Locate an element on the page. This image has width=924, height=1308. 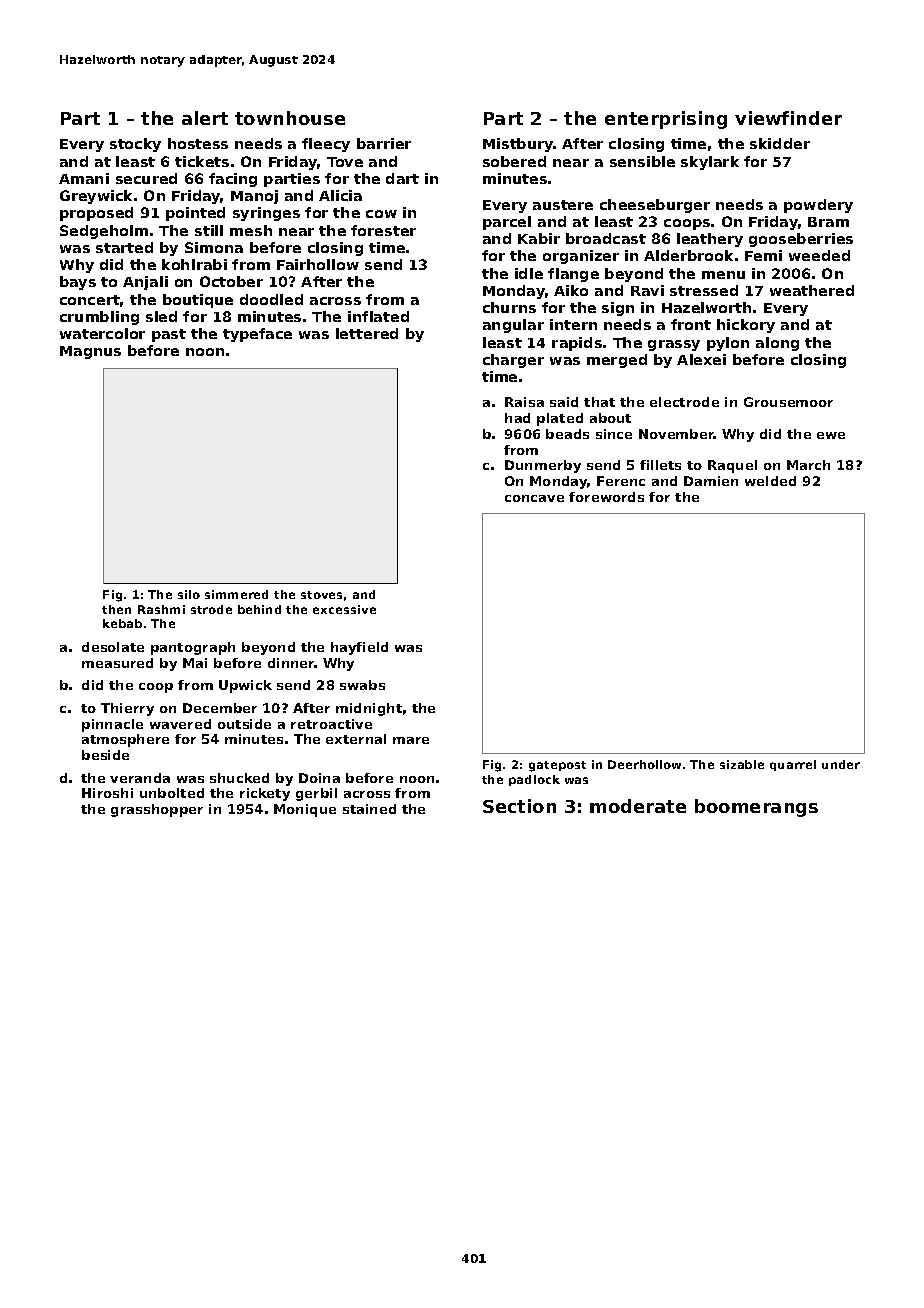
tickets is located at coordinates (202, 161).
